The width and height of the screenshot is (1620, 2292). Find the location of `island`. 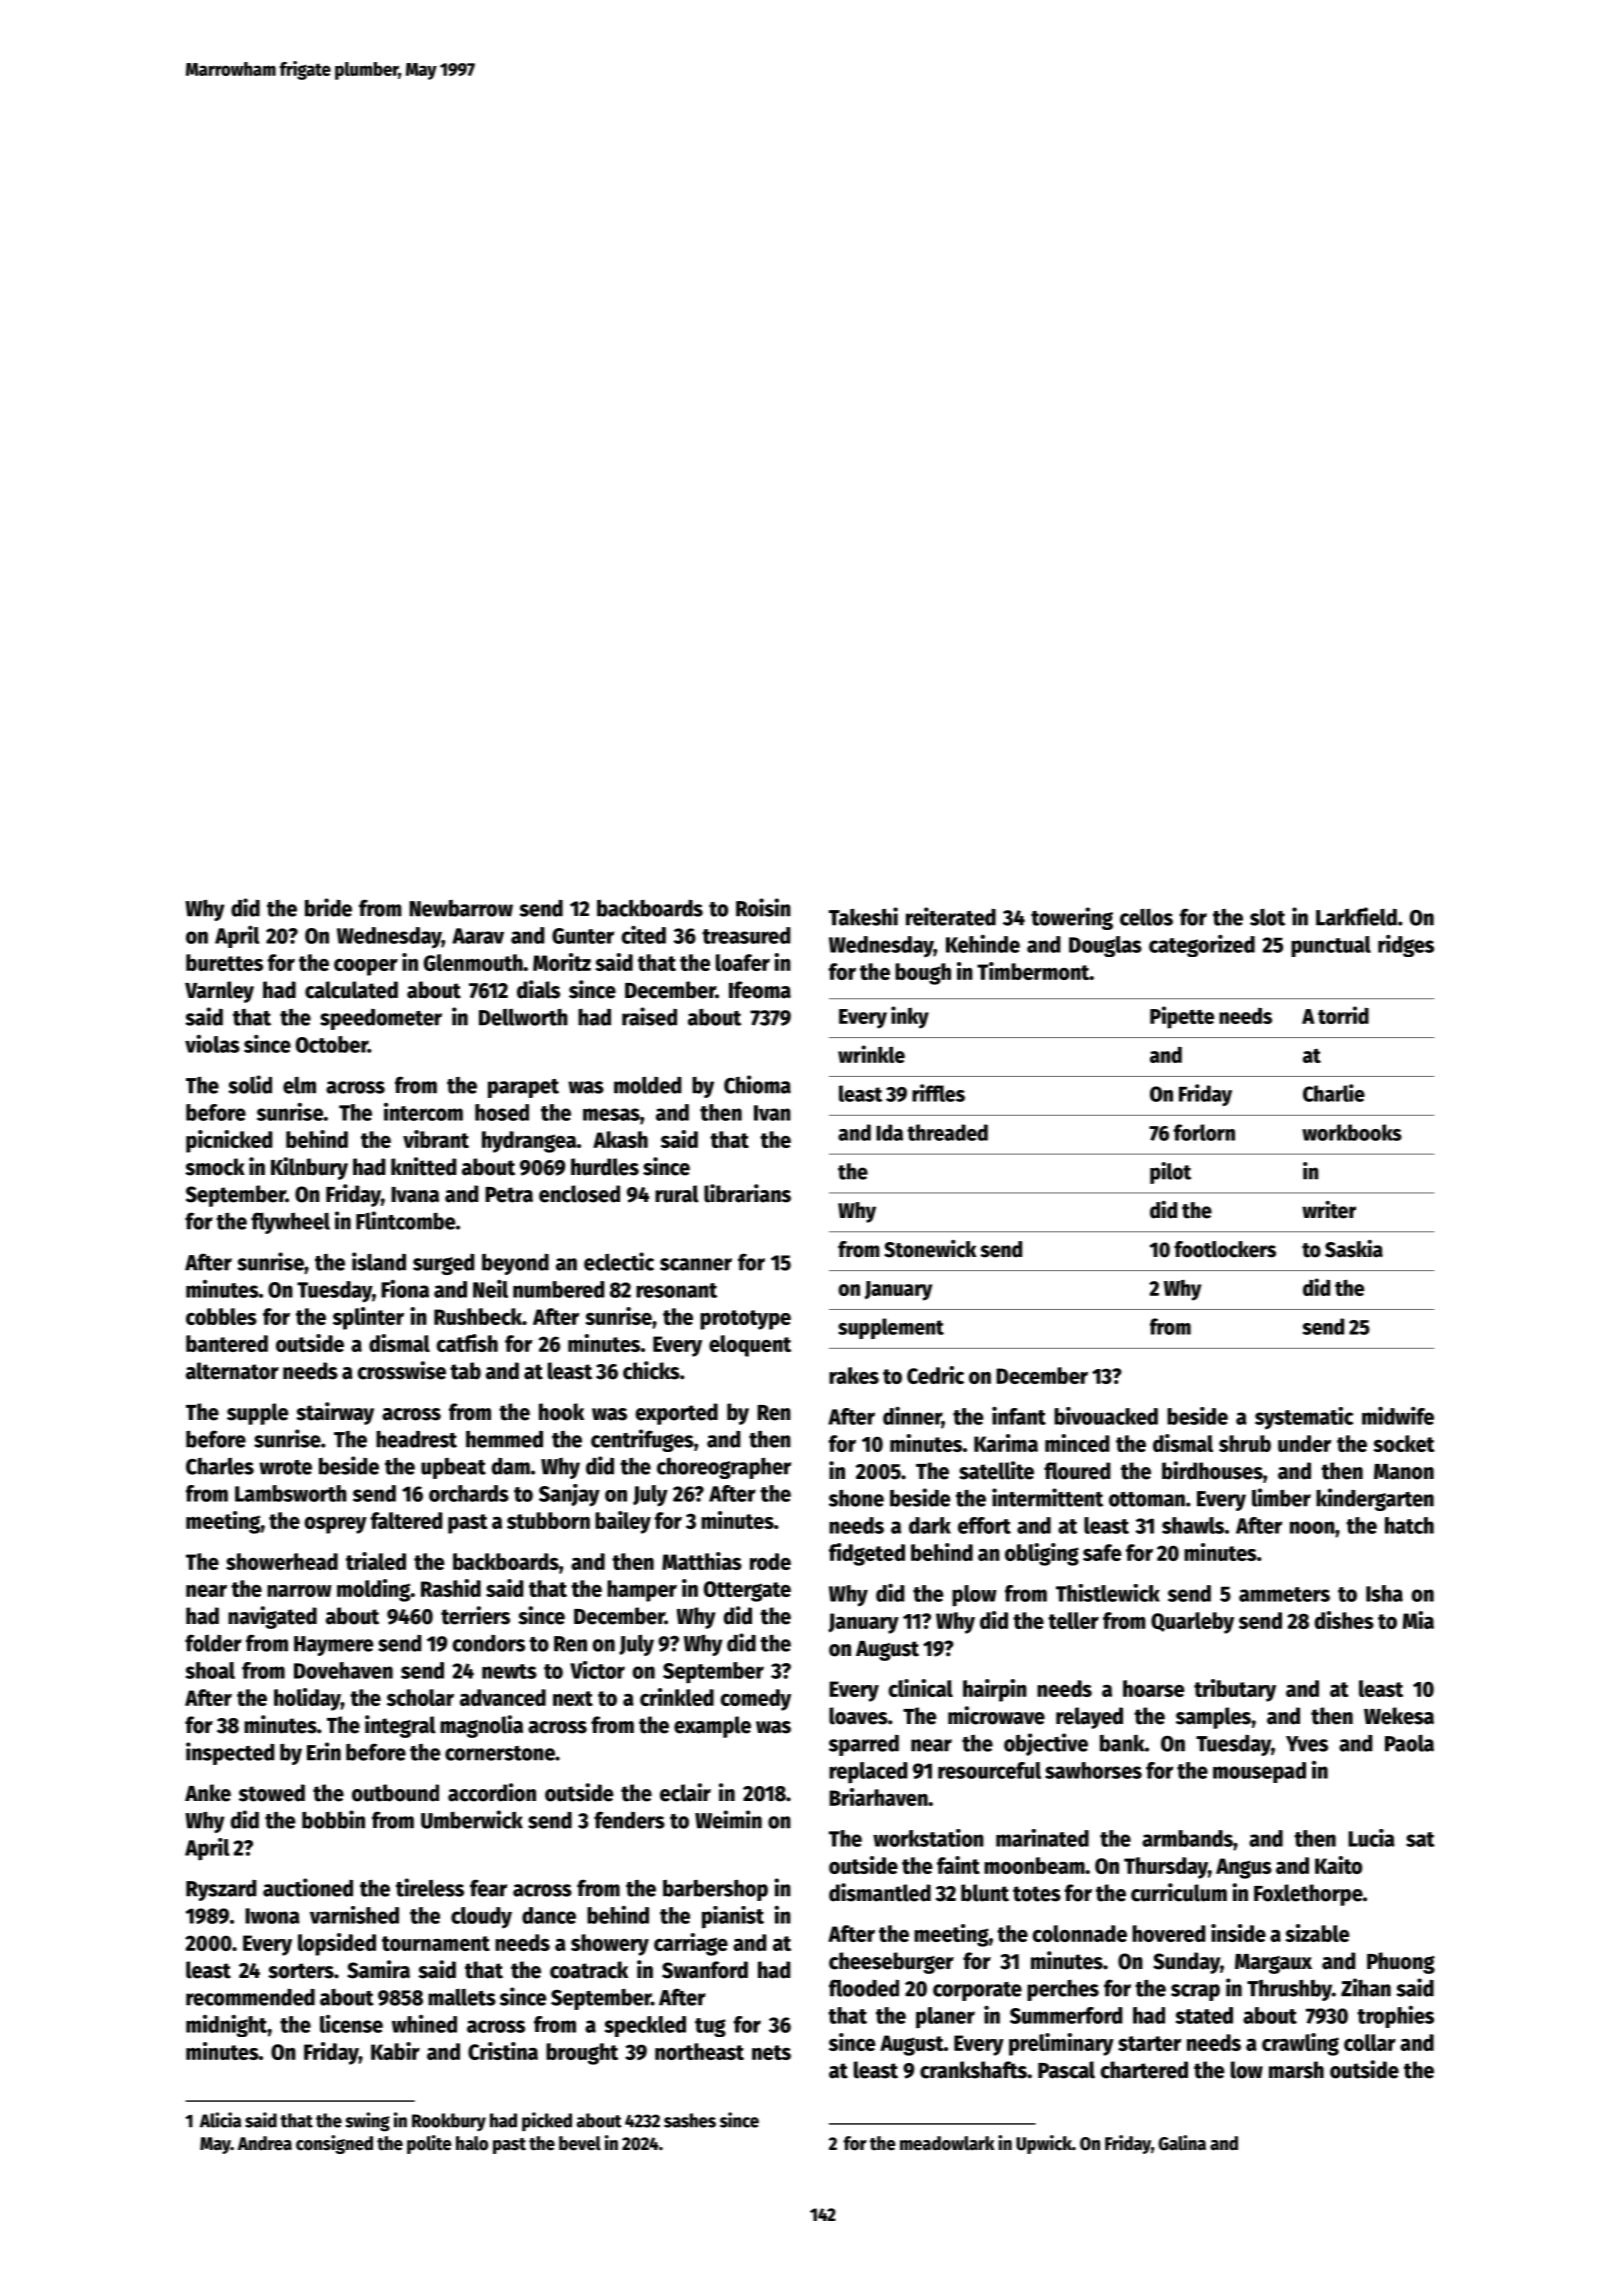

island is located at coordinates (379, 1261).
